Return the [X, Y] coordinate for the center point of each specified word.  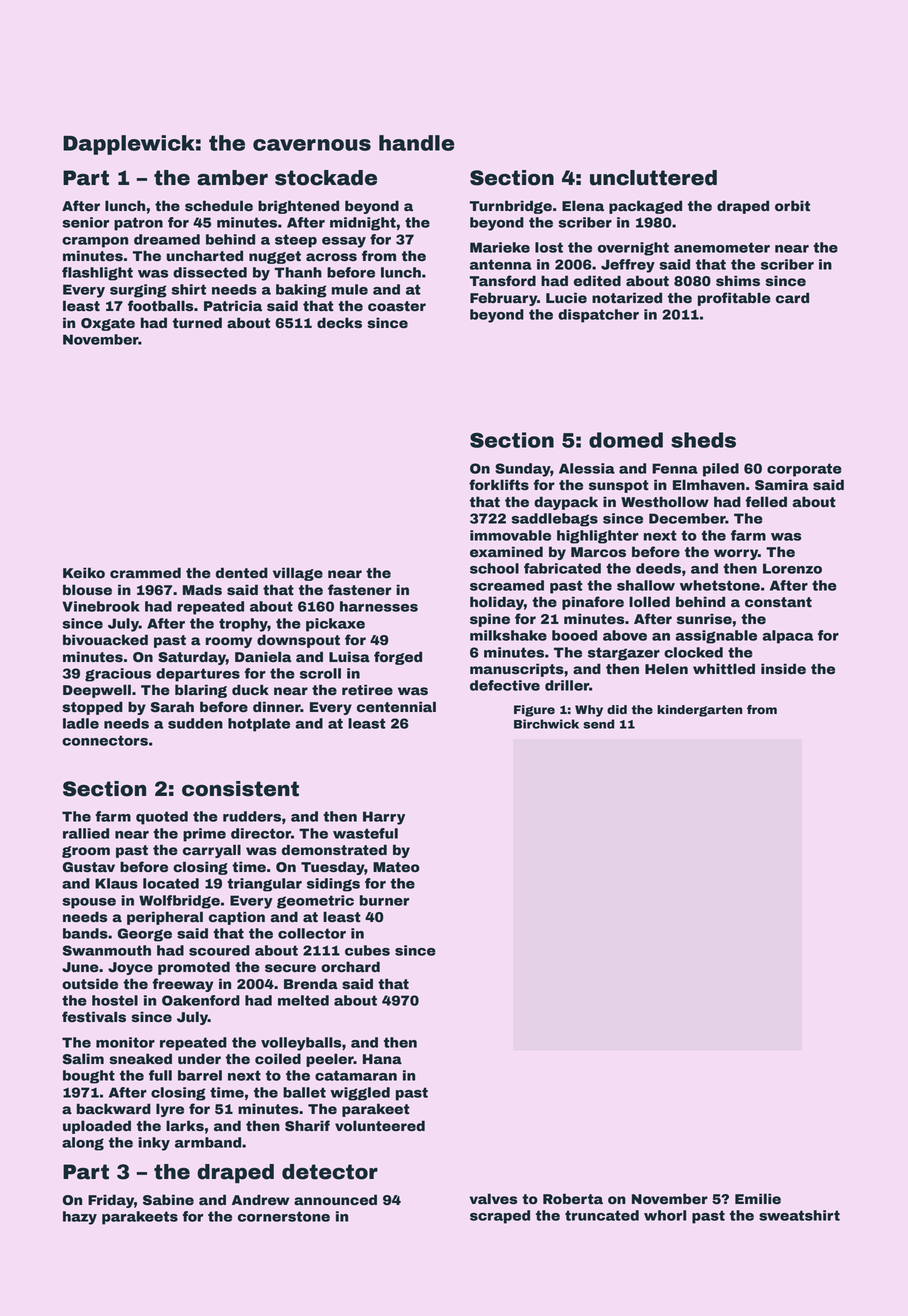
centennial [396, 707]
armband [208, 1142]
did [617, 709]
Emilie [758, 1198]
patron [138, 224]
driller [567, 685]
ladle [81, 723]
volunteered [380, 1126]
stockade [326, 178]
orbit [792, 206]
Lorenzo [792, 568]
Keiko [84, 573]
